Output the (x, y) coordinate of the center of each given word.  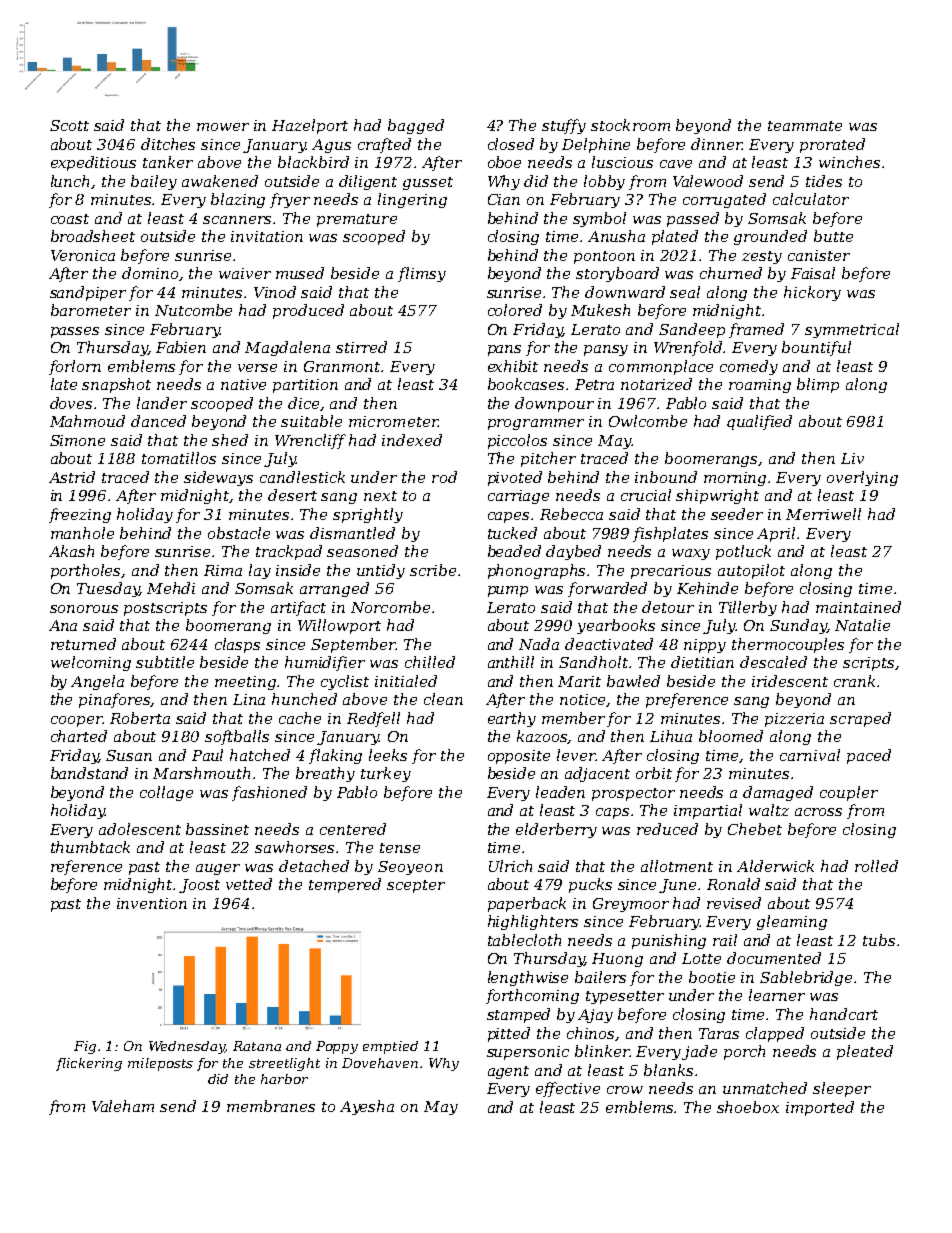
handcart (844, 1014)
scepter (416, 886)
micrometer (393, 421)
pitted (509, 1034)
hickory (812, 293)
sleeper (842, 1089)
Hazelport (310, 126)
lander (162, 403)
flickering (89, 1064)
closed (511, 144)
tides (824, 181)
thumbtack (90, 847)
